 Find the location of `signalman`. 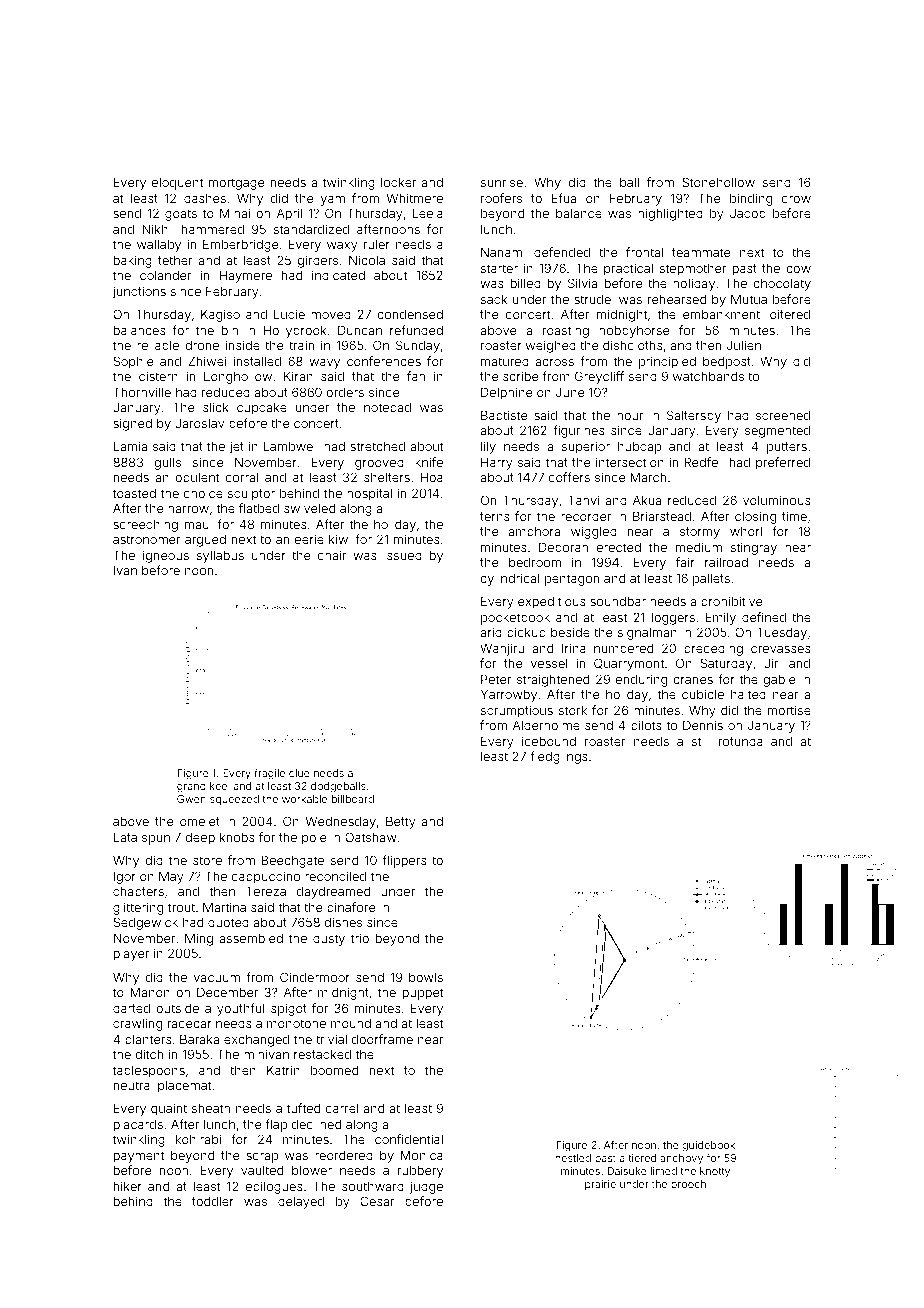

signalman is located at coordinates (647, 634).
